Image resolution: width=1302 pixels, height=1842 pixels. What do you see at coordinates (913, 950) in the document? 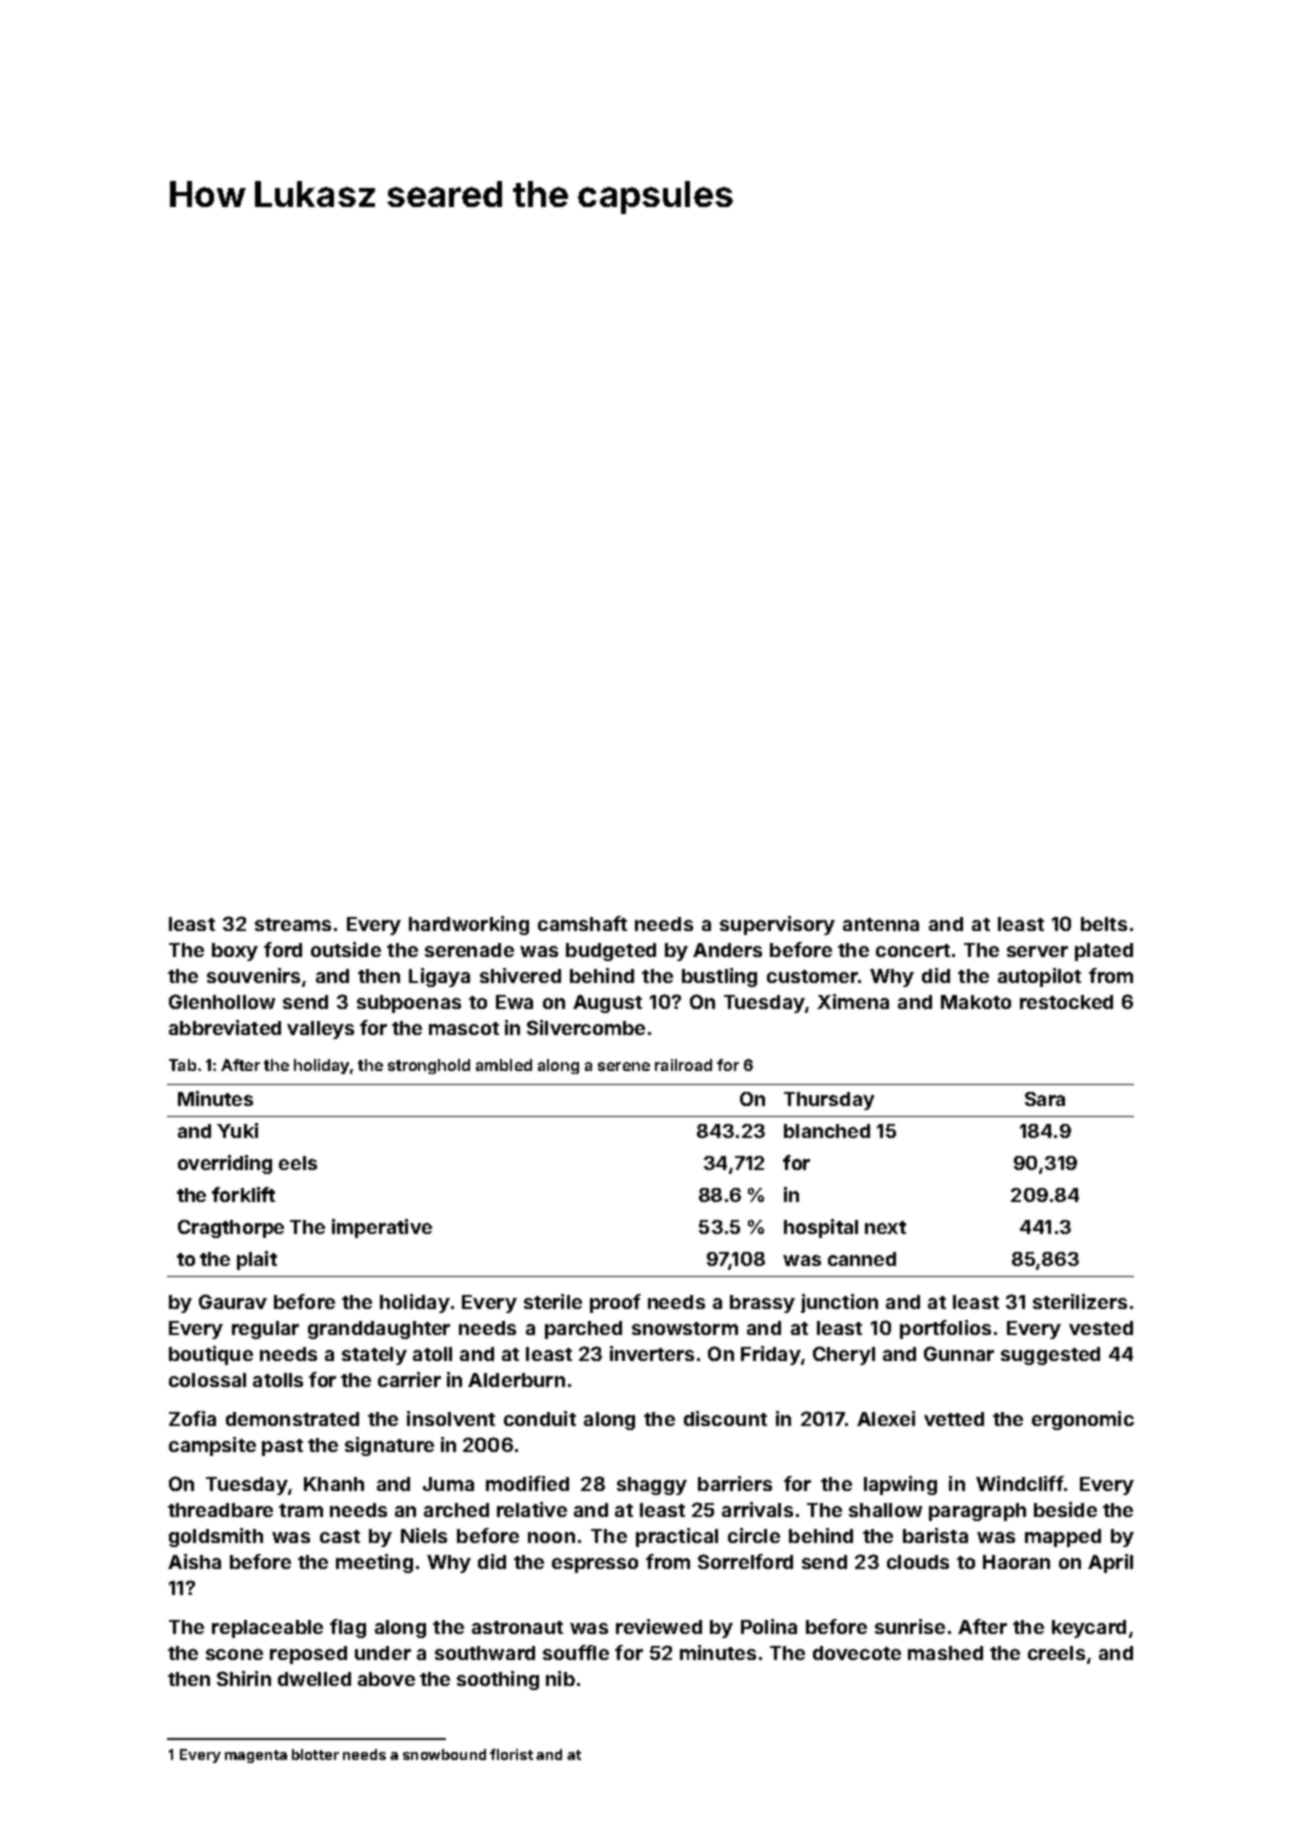
I see `concert` at bounding box center [913, 950].
